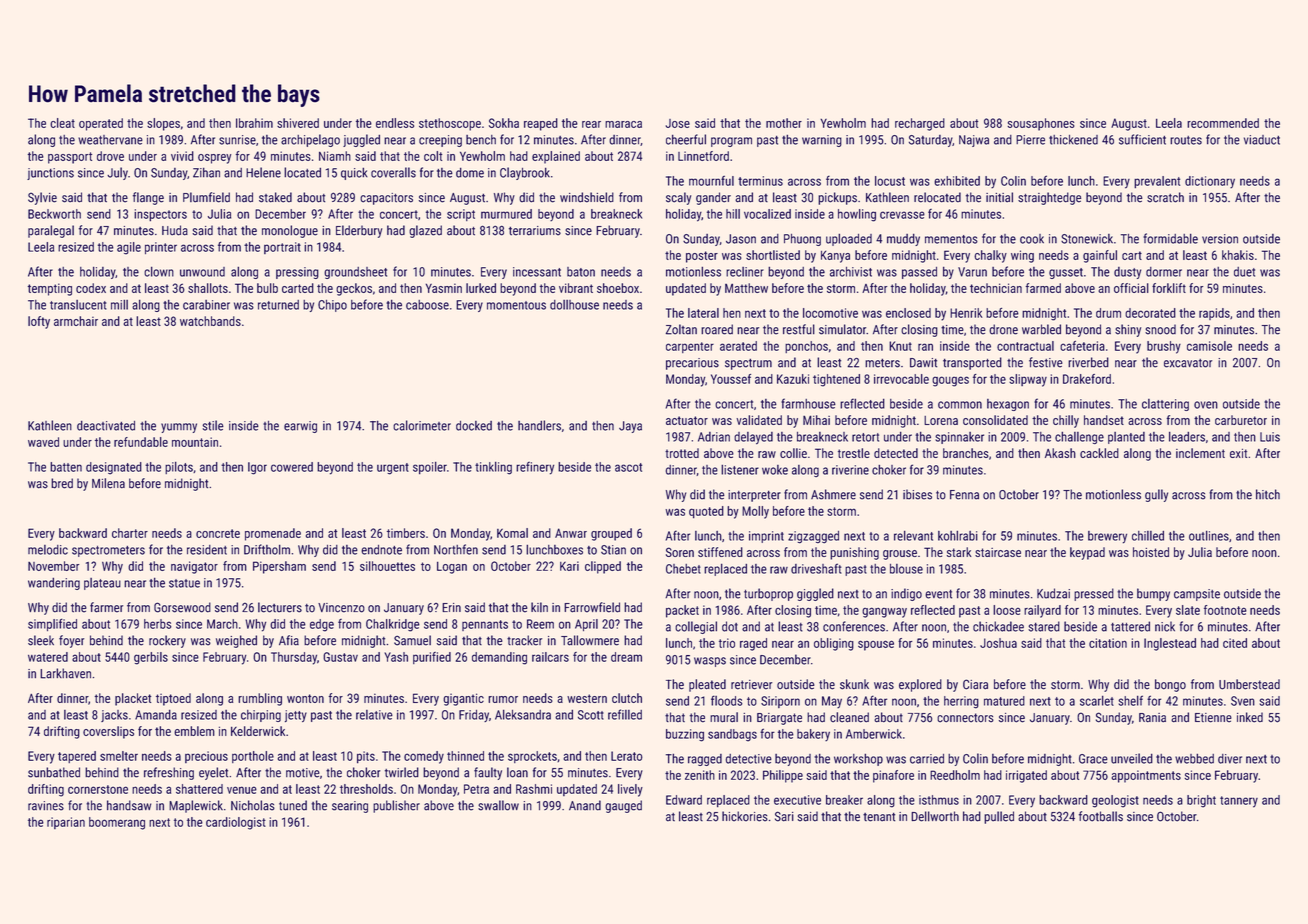 This screenshot has height=924, width=1308. I want to click on hickories, so click(745, 816).
